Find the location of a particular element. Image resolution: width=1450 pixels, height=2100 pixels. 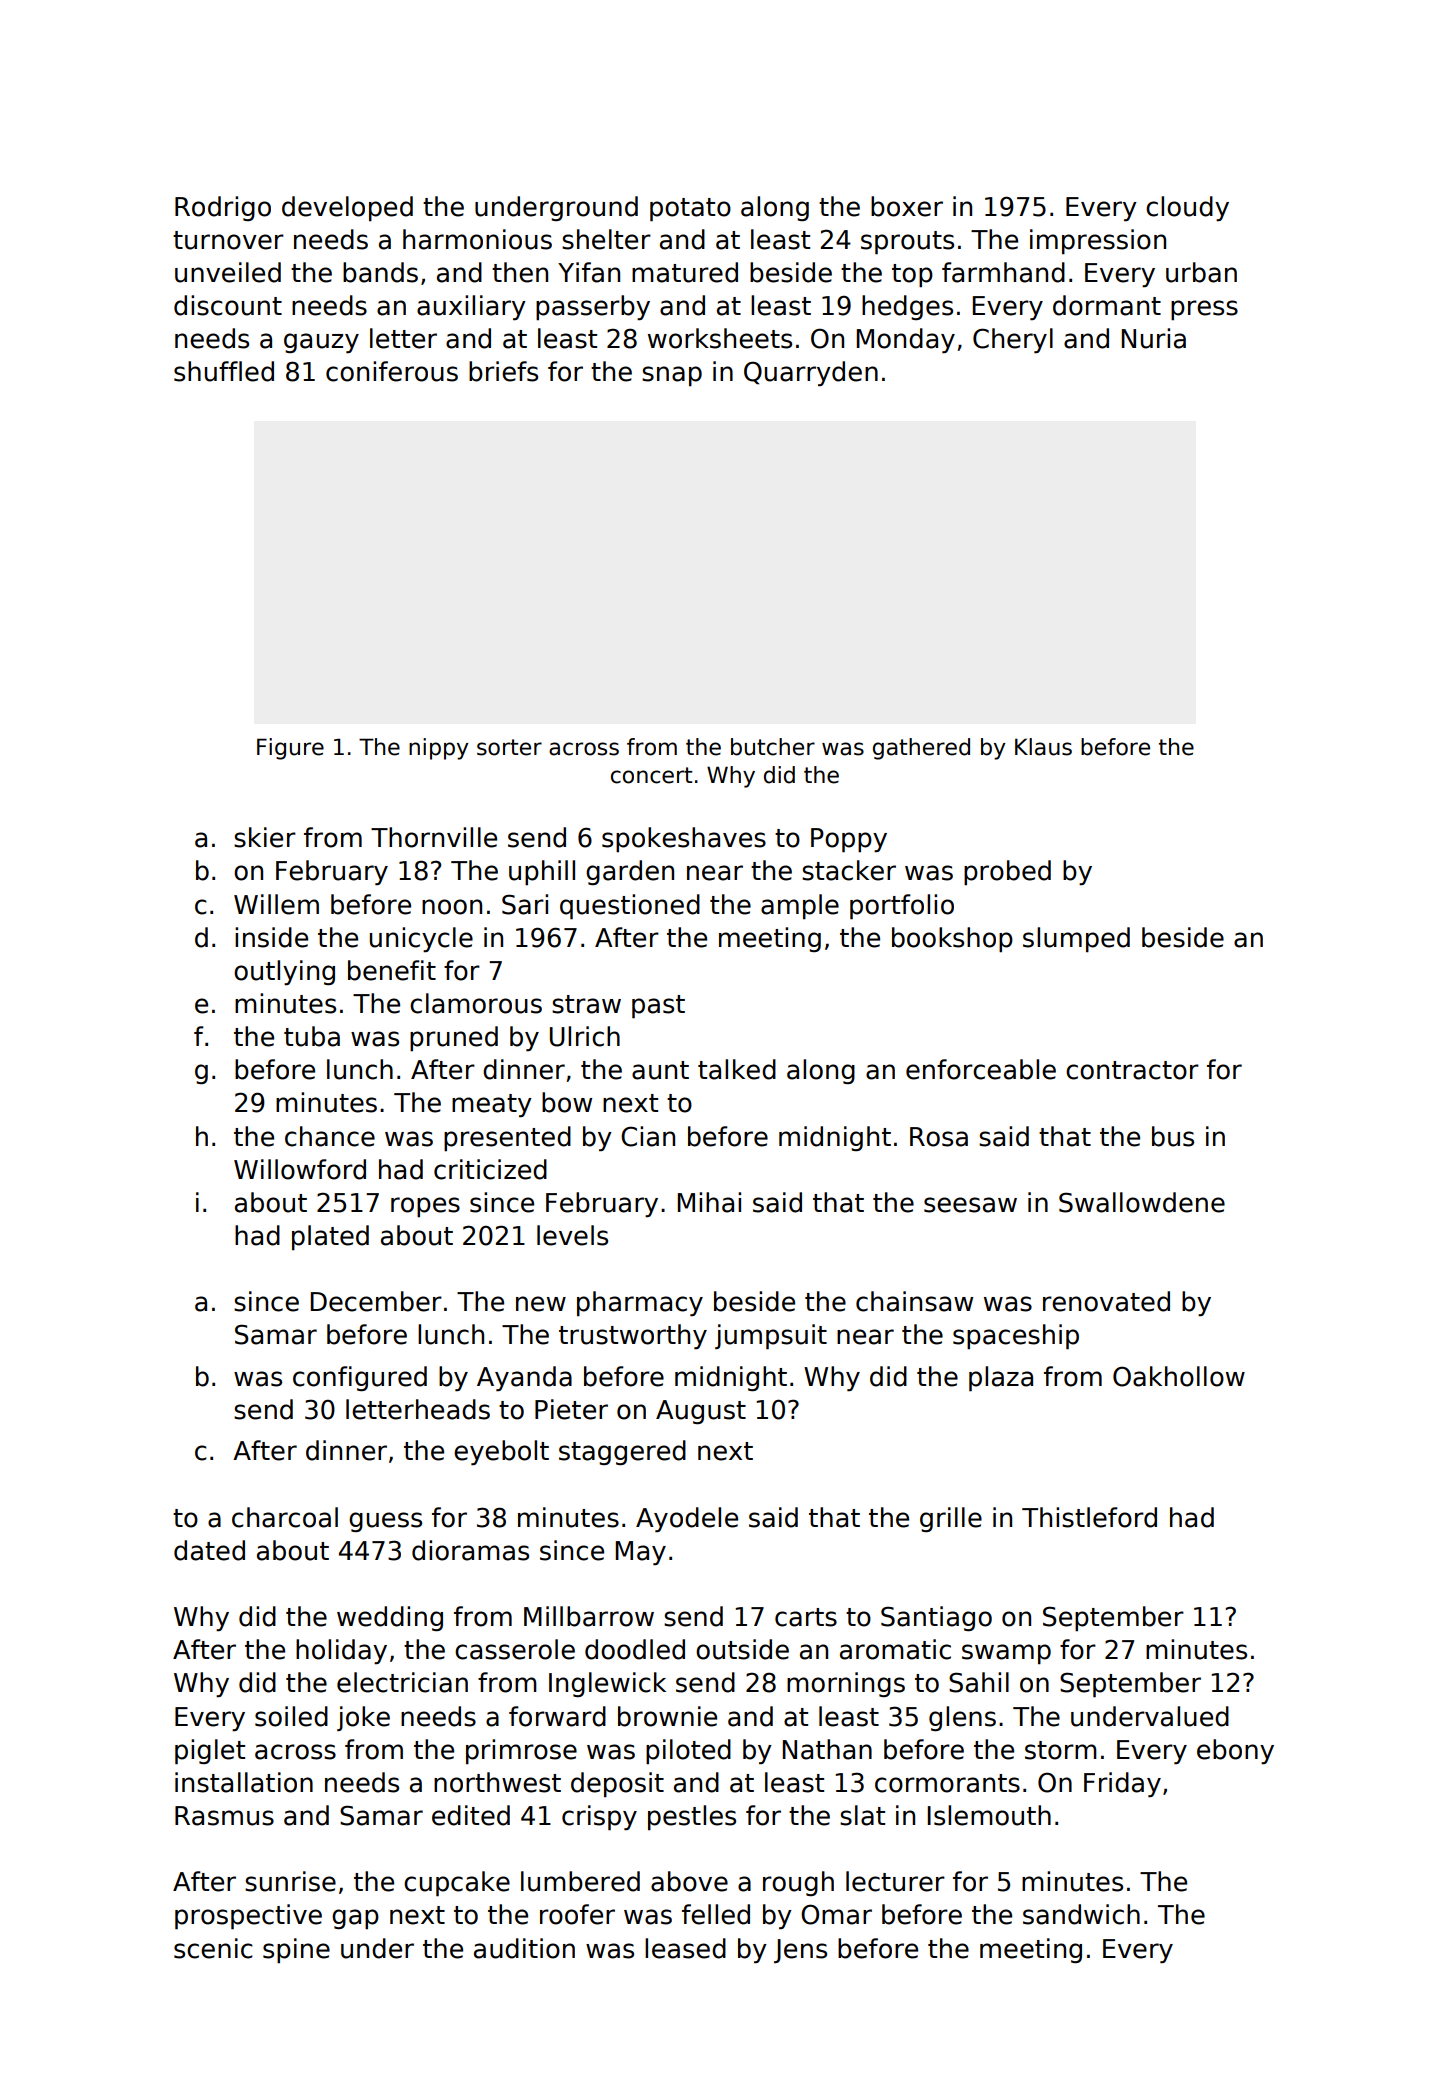

levels is located at coordinates (572, 1235).
